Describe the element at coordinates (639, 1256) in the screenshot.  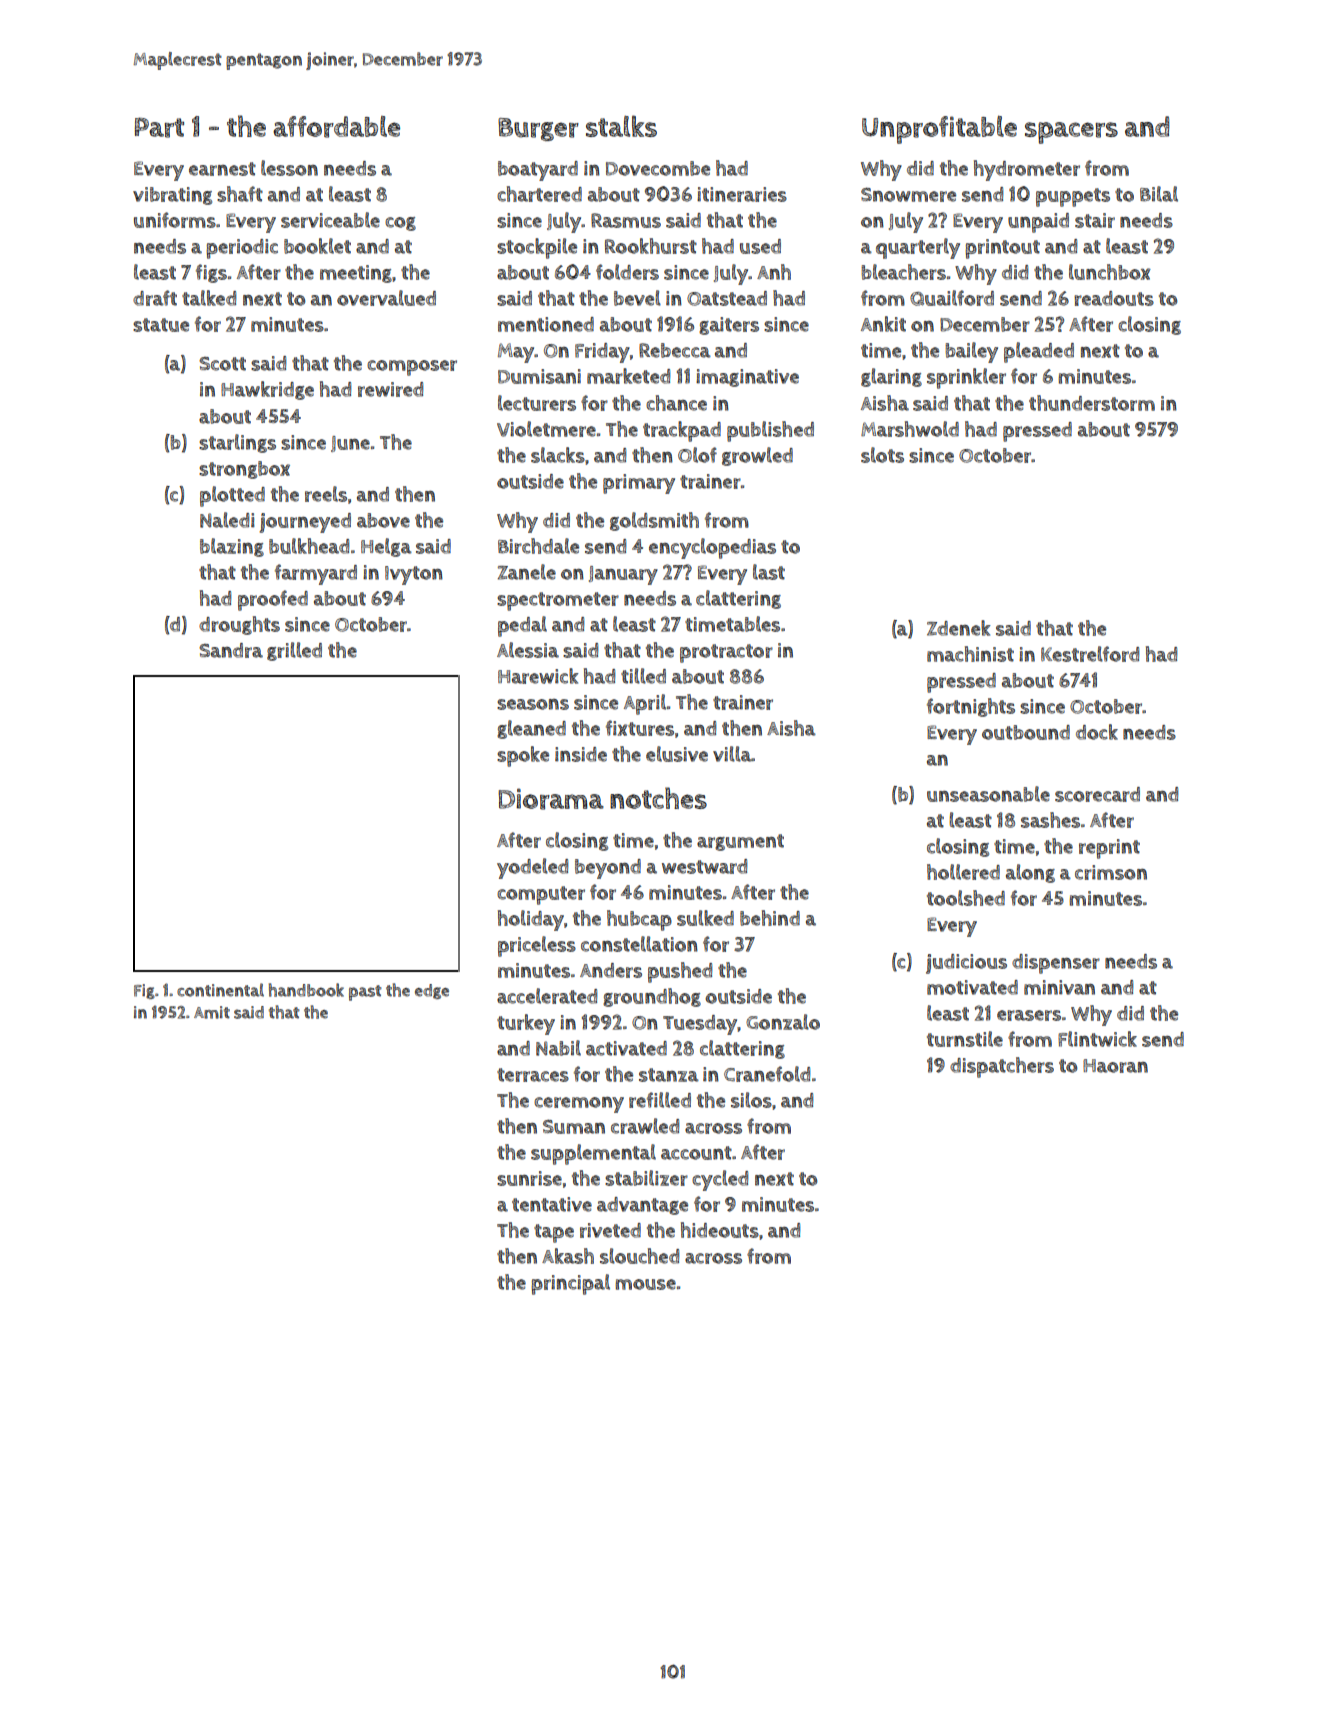
I see `slouched` at that location.
